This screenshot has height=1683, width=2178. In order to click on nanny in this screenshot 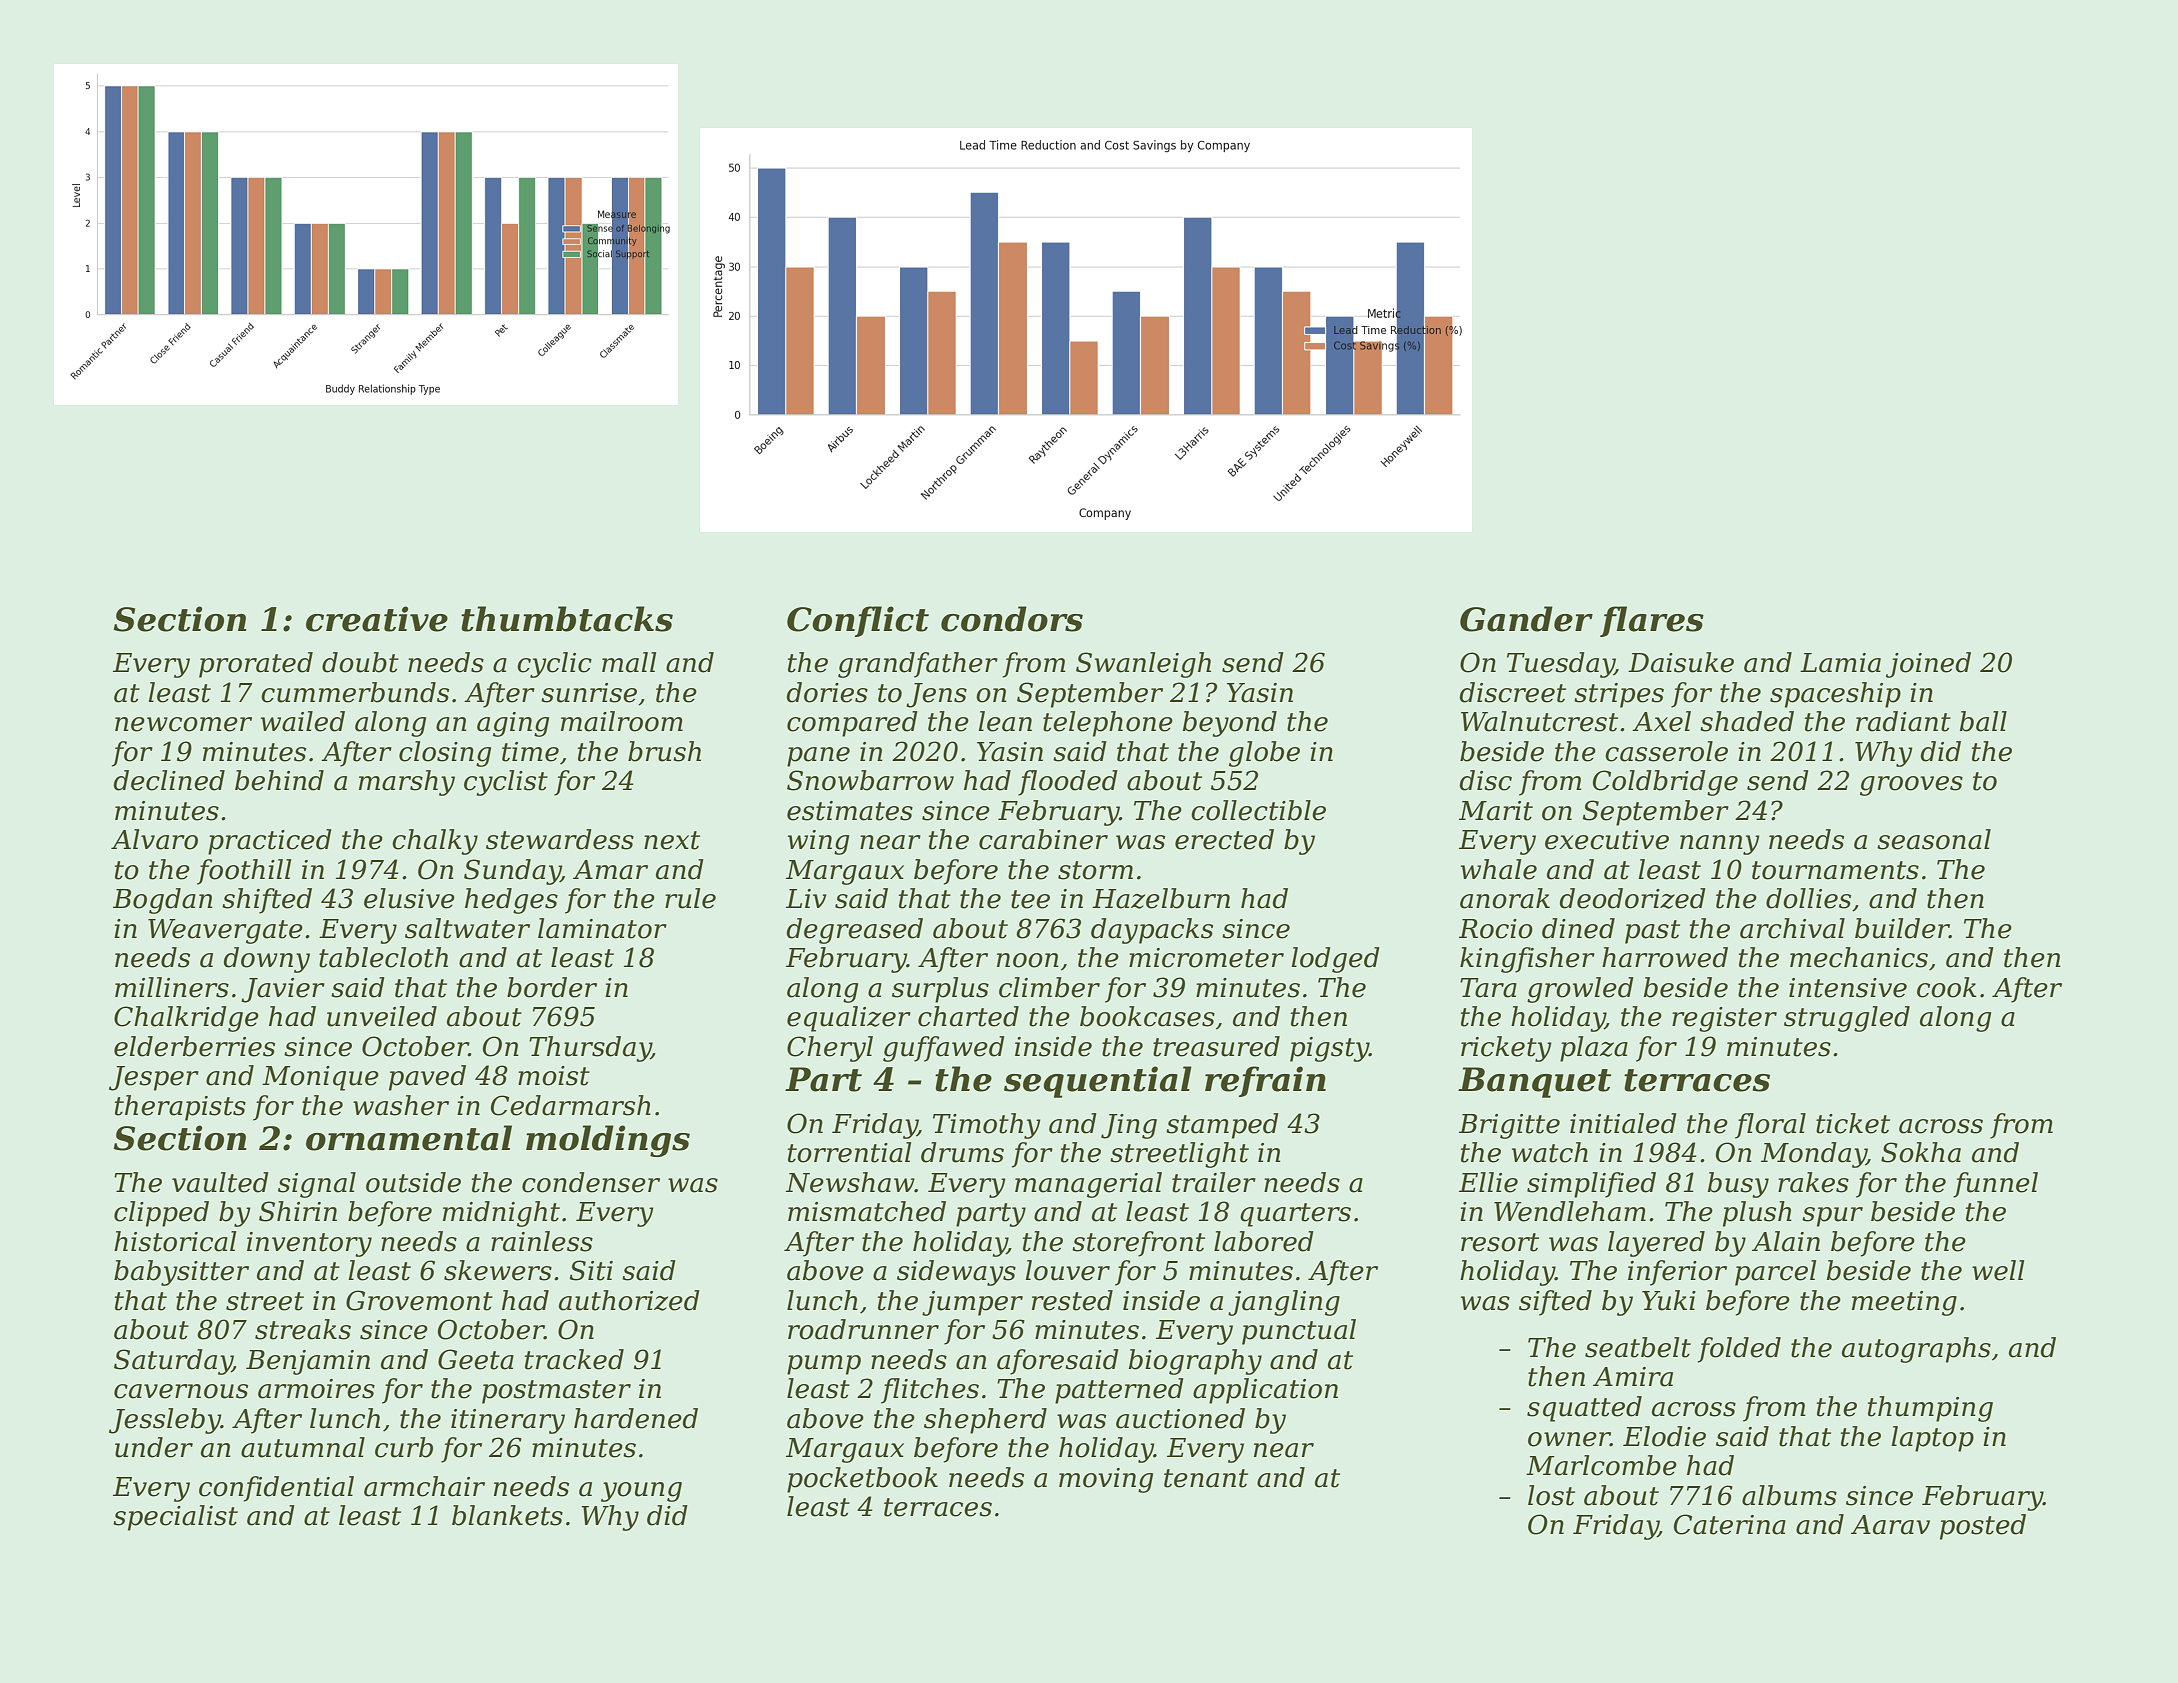, I will do `click(1720, 845)`.
